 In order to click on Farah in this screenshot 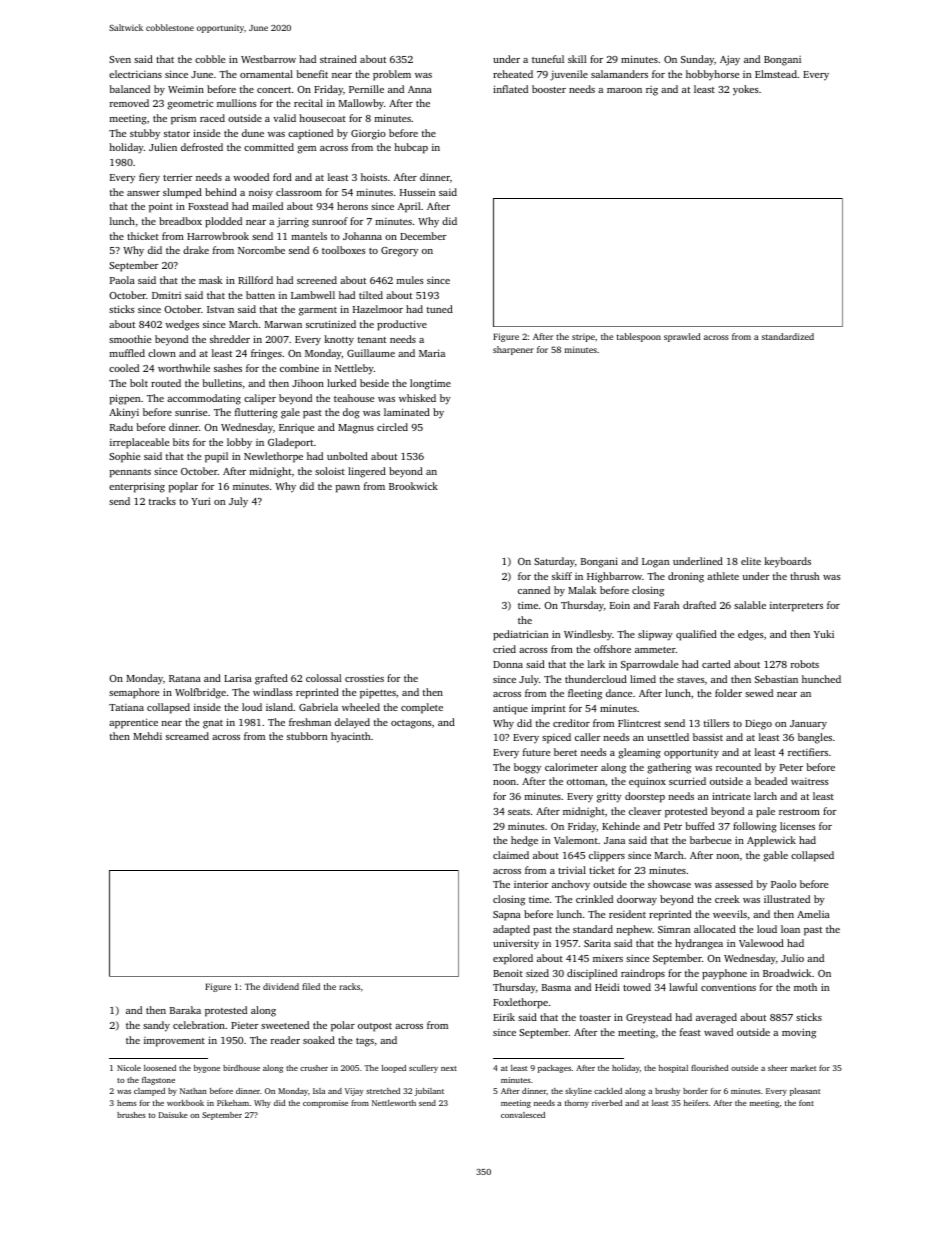, I will do `click(666, 605)`.
